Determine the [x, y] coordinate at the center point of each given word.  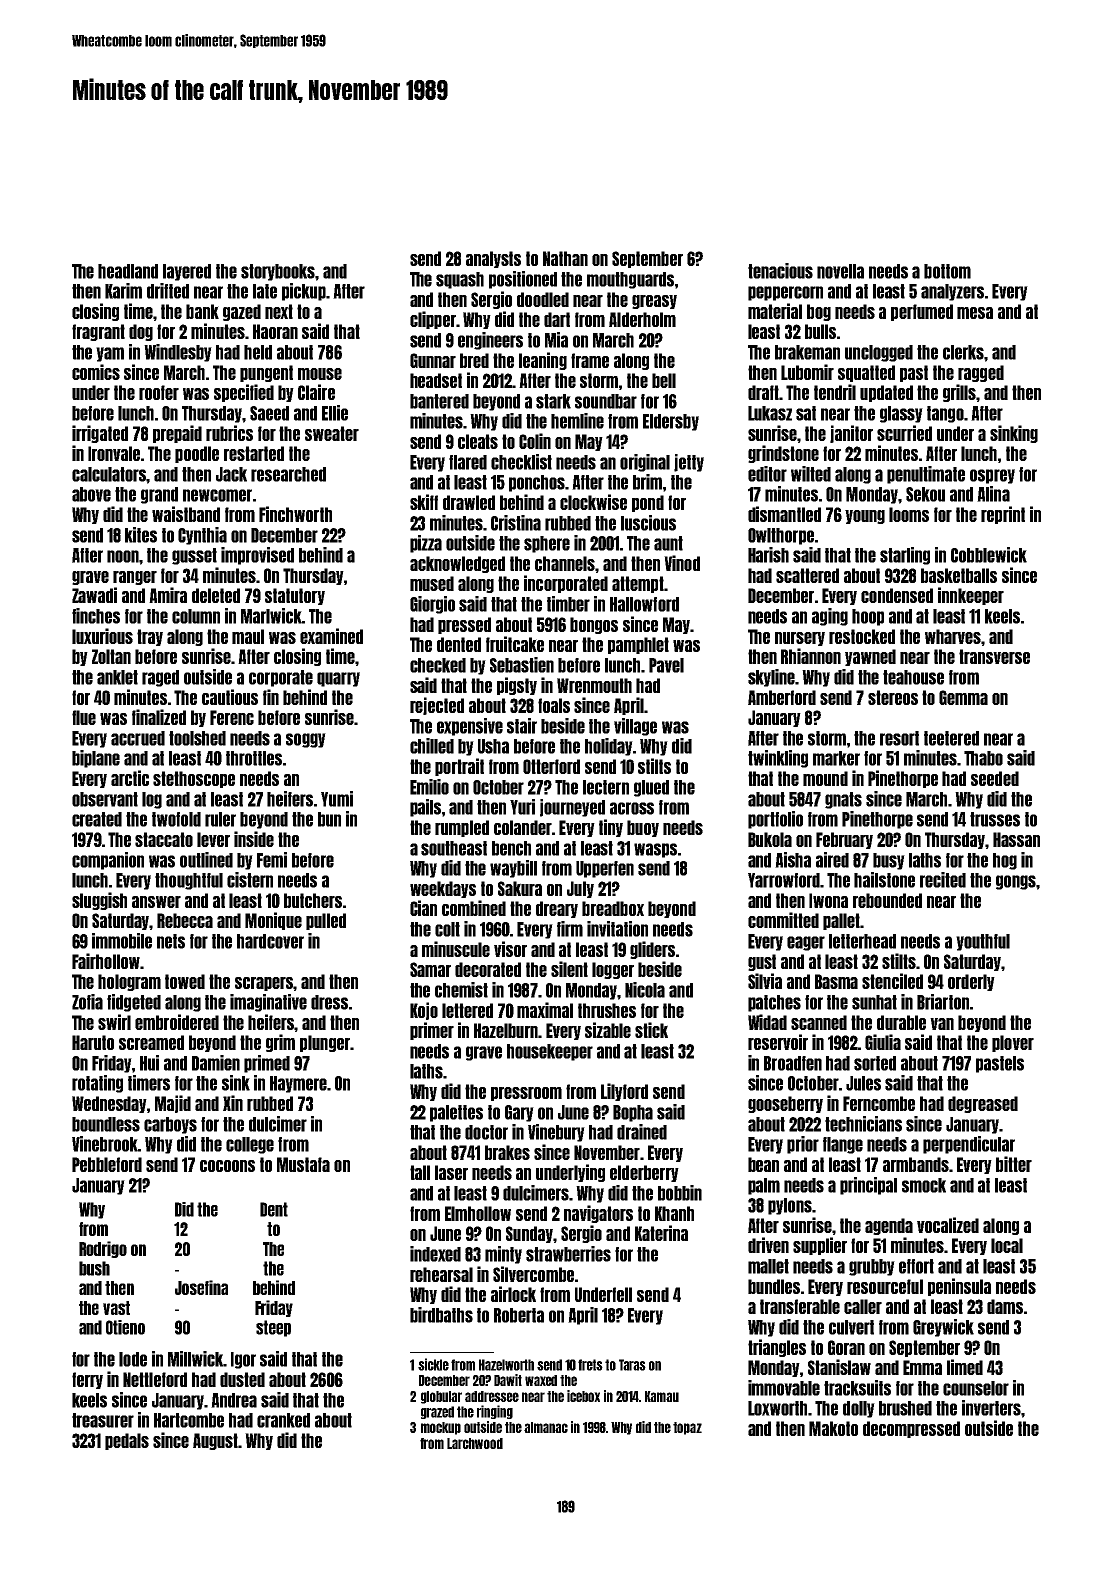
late [265, 291]
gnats [843, 800]
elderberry [644, 1173]
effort [916, 1266]
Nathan [565, 258]
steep [273, 1328]
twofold [176, 819]
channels [565, 563]
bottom [947, 271]
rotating [97, 1084]
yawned [870, 657]
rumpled [462, 828]
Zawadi [94, 595]
